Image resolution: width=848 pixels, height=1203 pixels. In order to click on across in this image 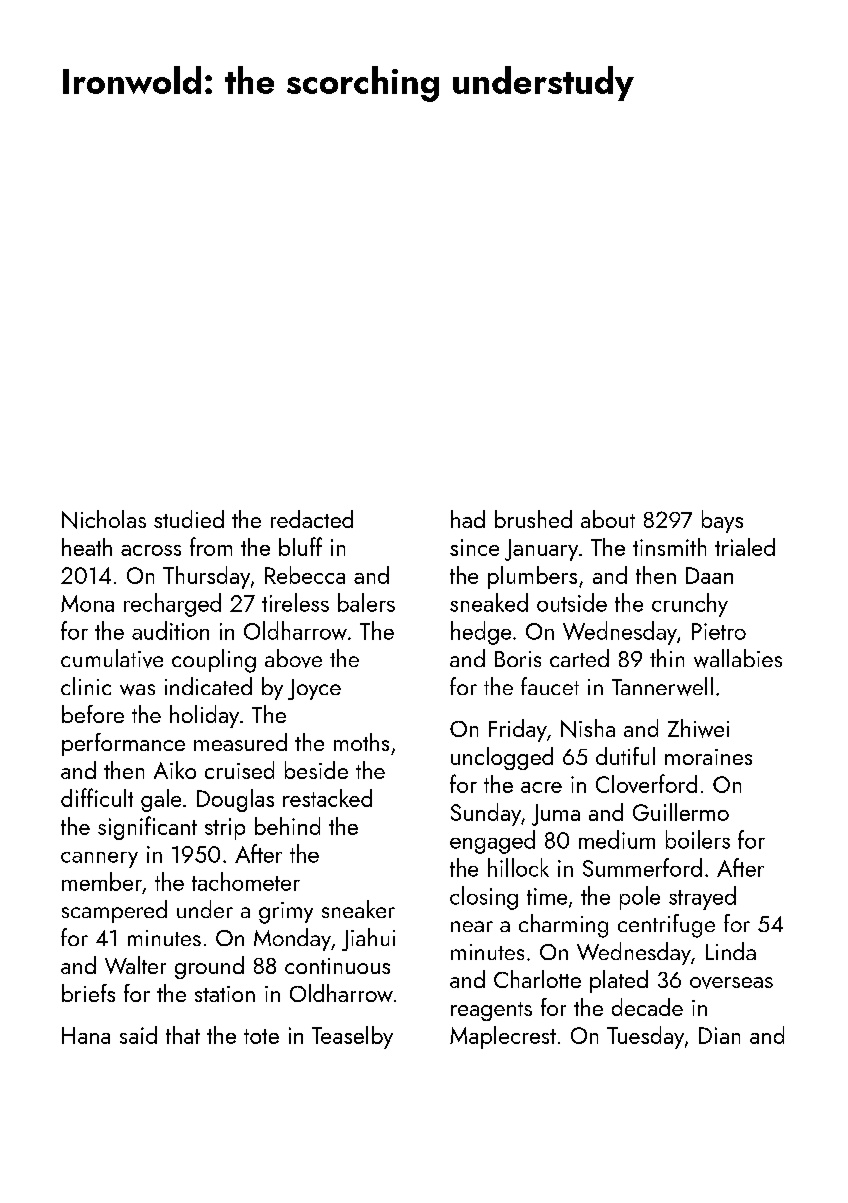, I will do `click(151, 550)`.
